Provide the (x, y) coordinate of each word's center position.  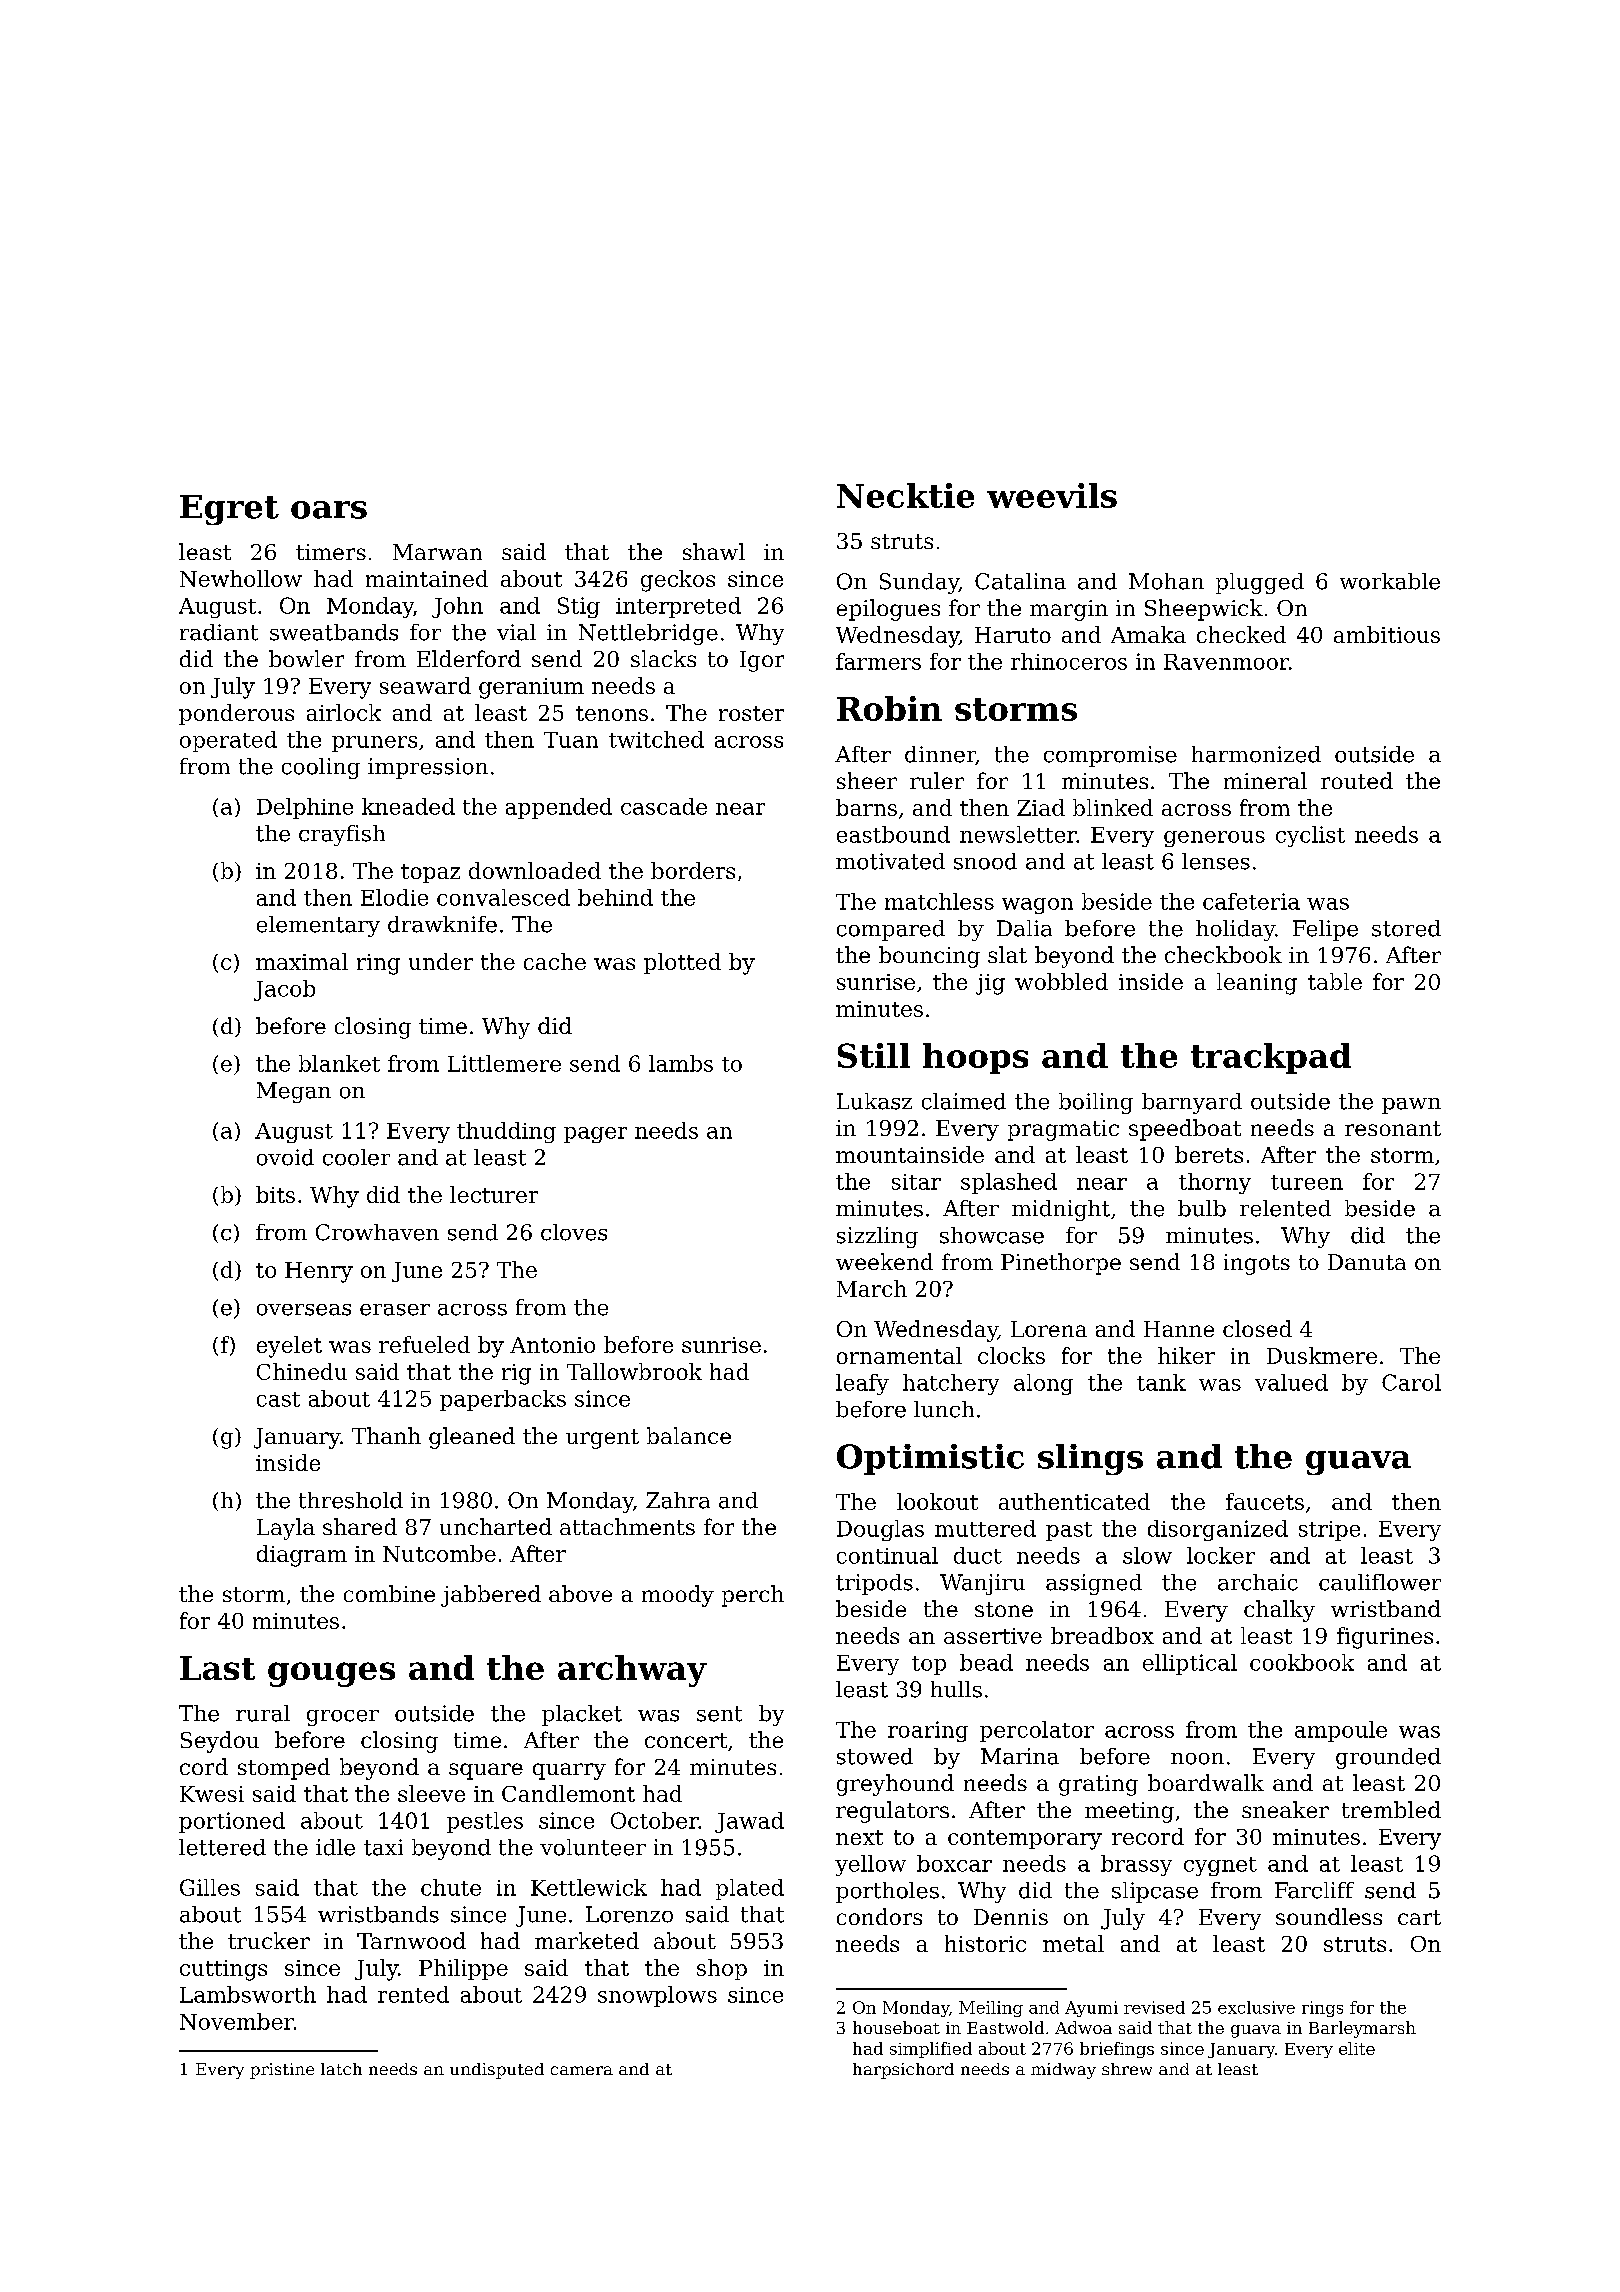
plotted (682, 963)
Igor (762, 661)
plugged (1260, 583)
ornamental (899, 1355)
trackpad (1271, 1058)
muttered (985, 1528)
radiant (219, 632)
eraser (395, 1310)
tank (1161, 1382)
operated (228, 741)
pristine (282, 2071)
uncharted (496, 1526)
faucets (1265, 1501)
